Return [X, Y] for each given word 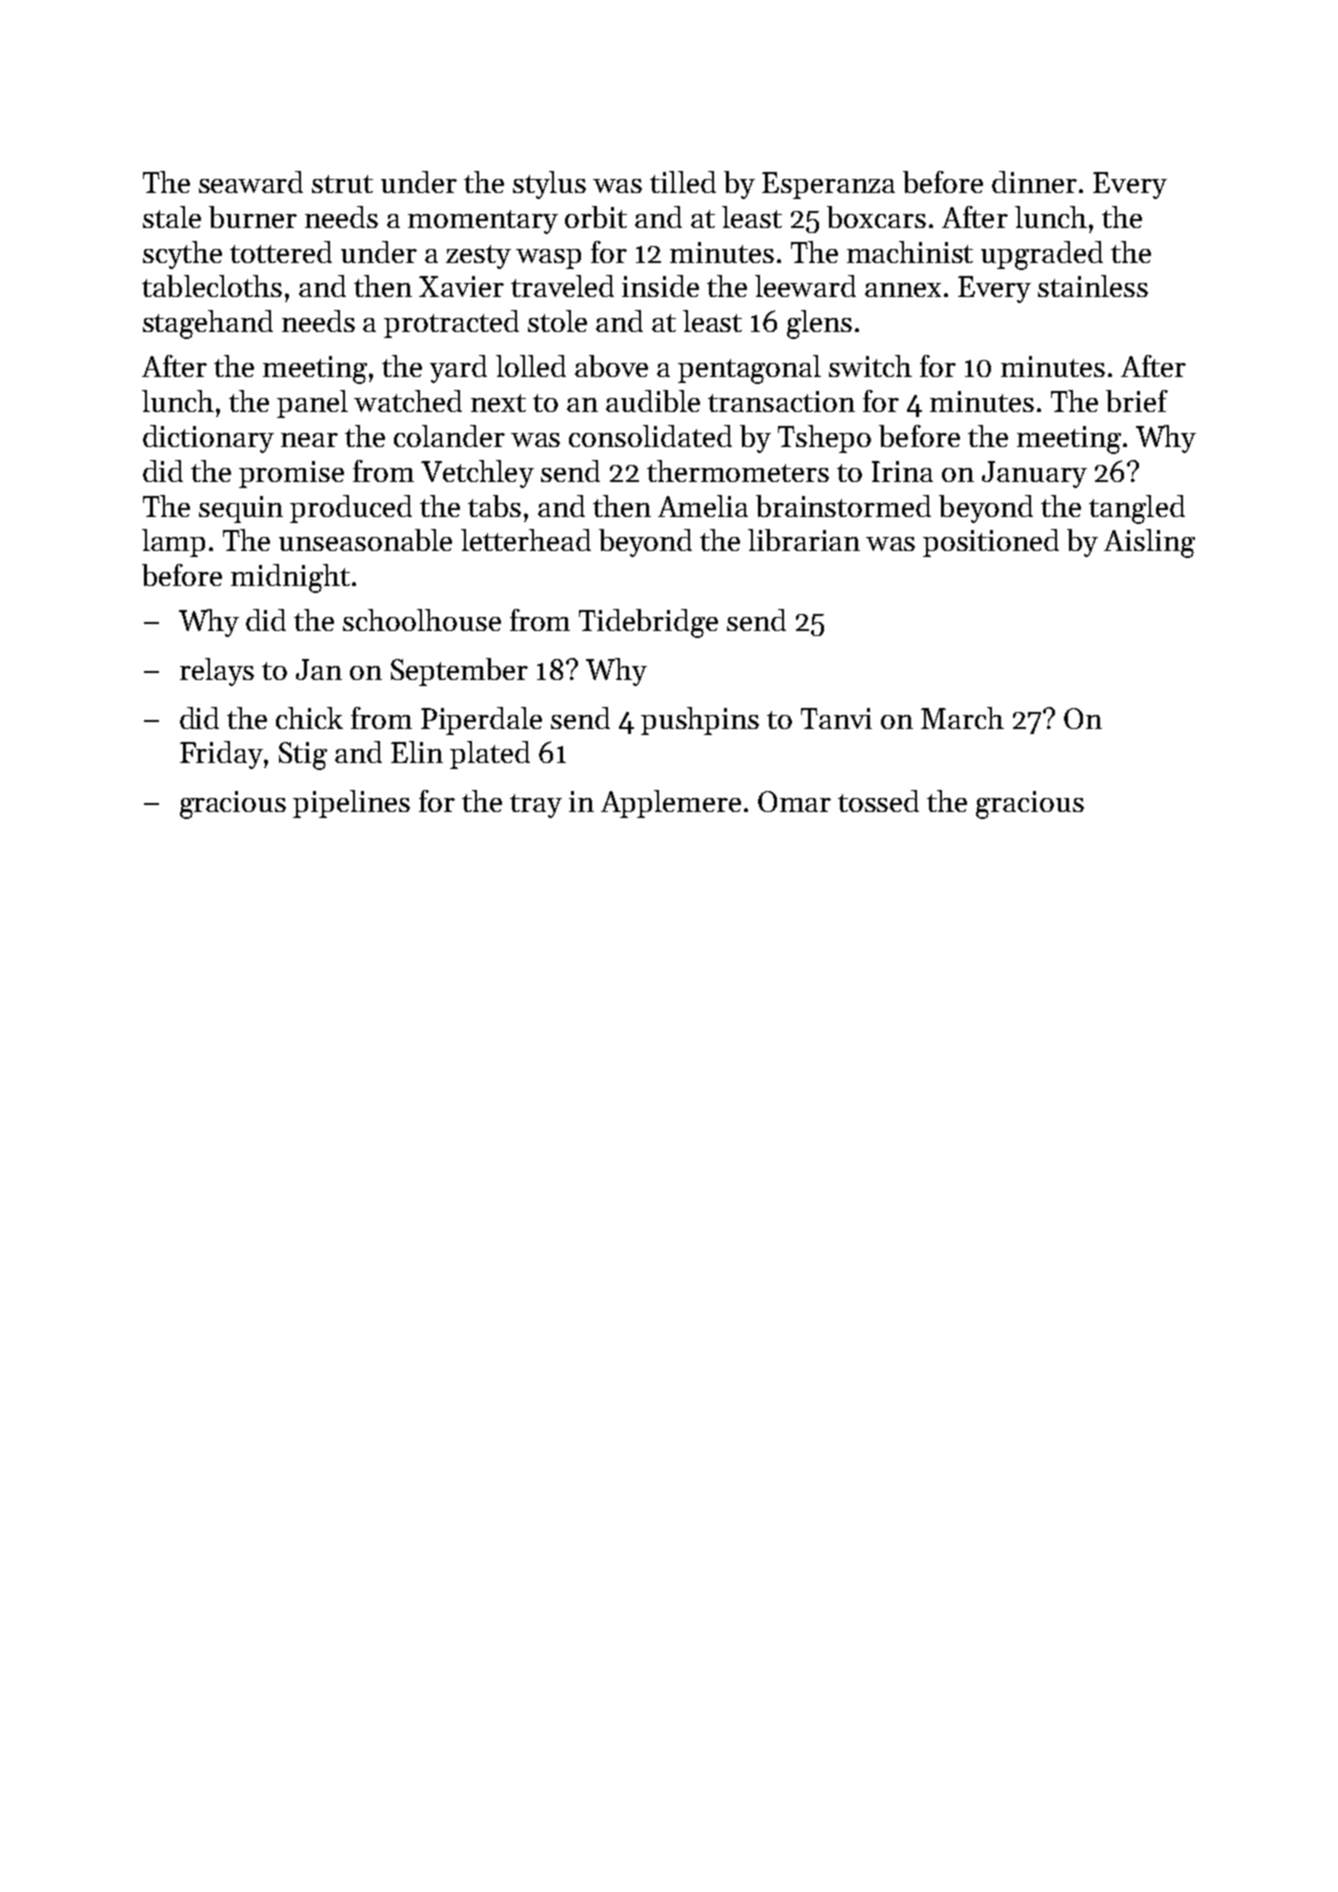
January [1034, 474]
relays [217, 672]
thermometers [738, 471]
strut [342, 184]
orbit [596, 217]
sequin [241, 509]
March [962, 718]
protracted [451, 324]
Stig [303, 756]
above [611, 366]
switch [870, 366]
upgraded [1042, 255]
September [459, 672]
